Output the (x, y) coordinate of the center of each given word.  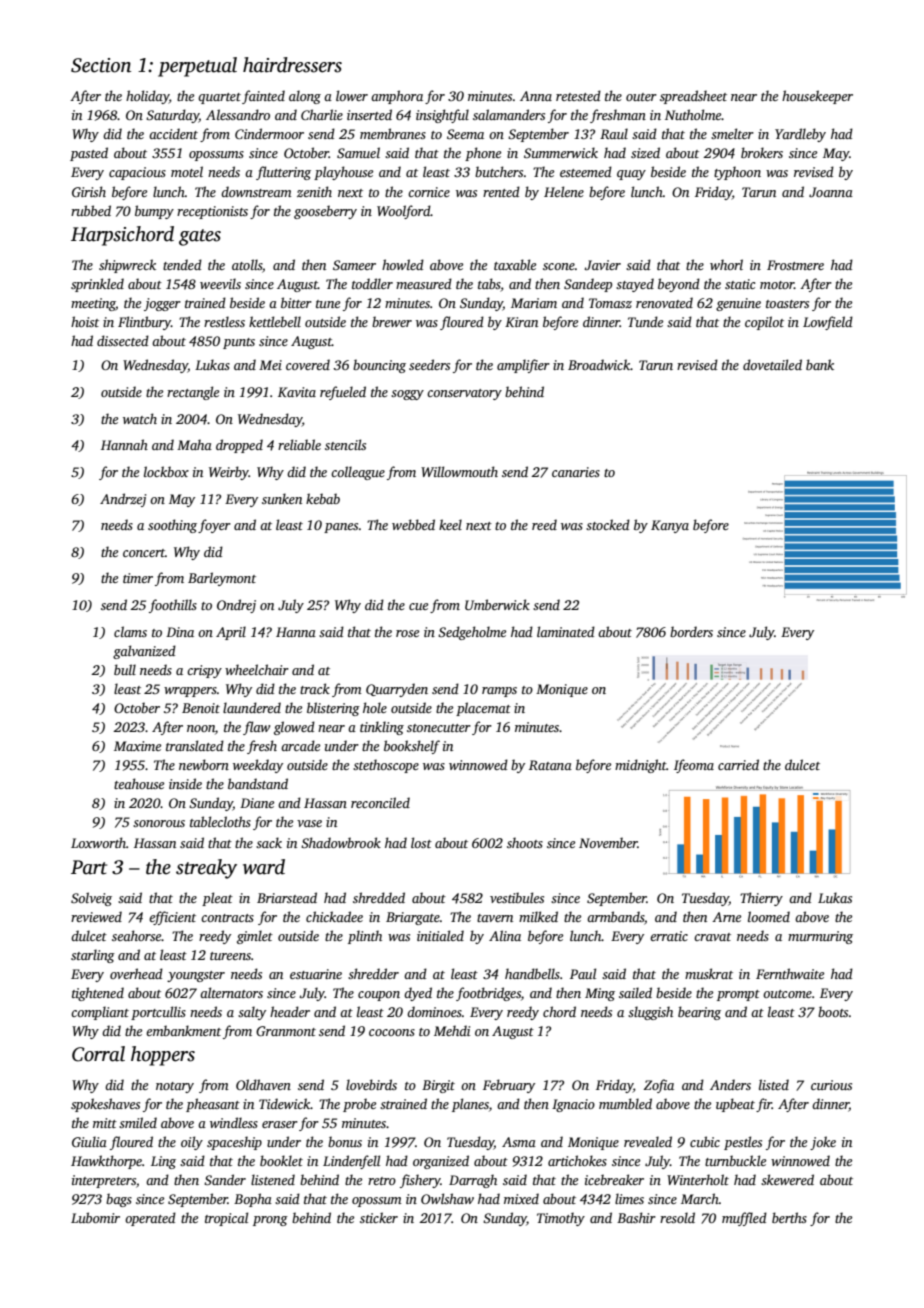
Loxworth (98, 842)
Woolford (404, 212)
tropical (226, 1219)
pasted (89, 154)
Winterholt (698, 1179)
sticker (379, 1217)
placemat (483, 709)
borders (691, 631)
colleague (358, 473)
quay (631, 175)
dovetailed (772, 364)
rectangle (193, 393)
